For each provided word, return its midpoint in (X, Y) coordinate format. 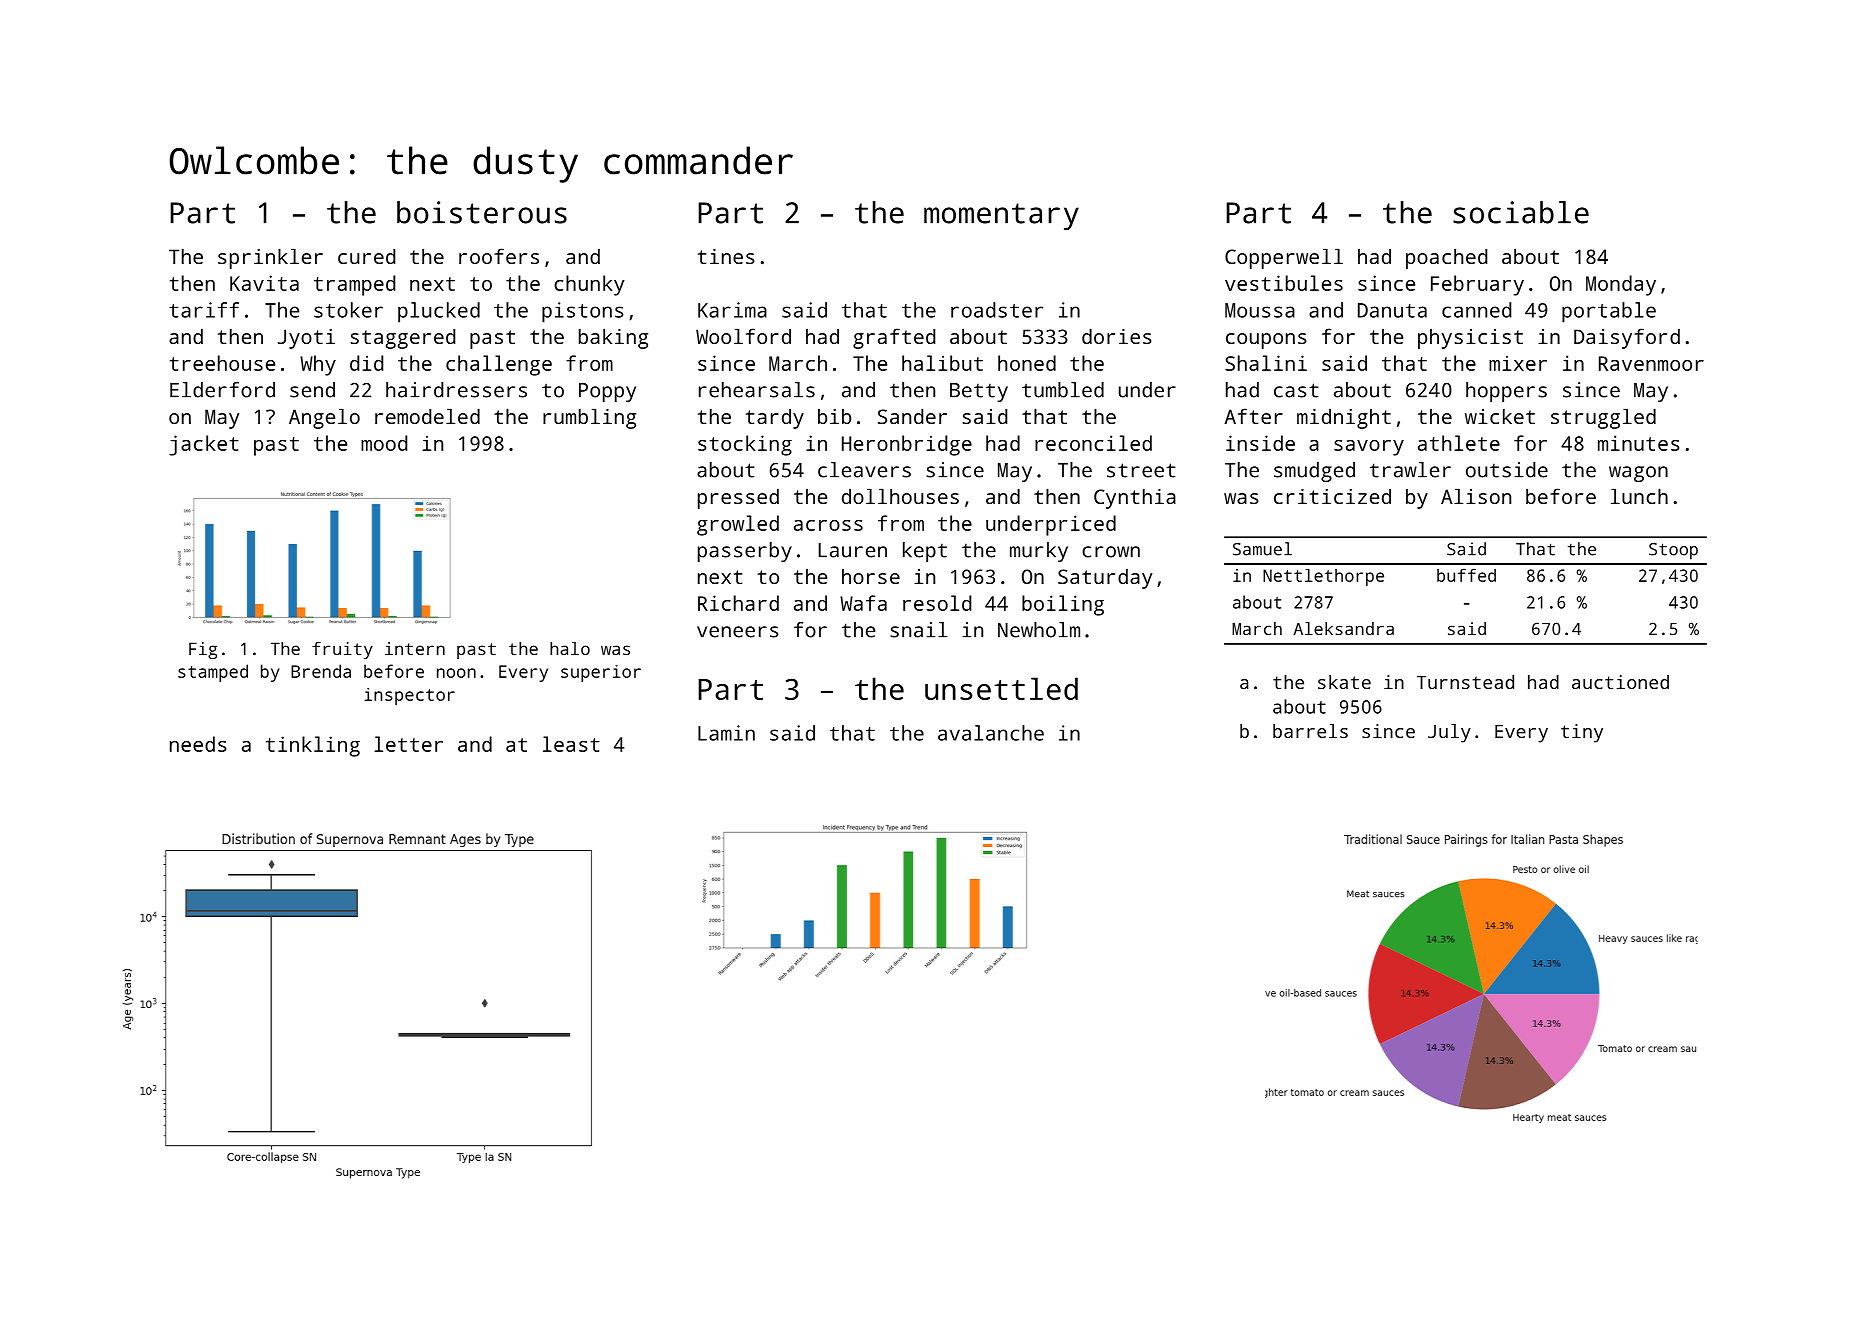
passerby (745, 552)
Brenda (321, 671)
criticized (1332, 496)
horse (871, 576)
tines (726, 256)
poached (1446, 259)
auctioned (1620, 682)
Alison (1476, 496)
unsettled (1001, 688)
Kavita (264, 283)
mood (384, 443)
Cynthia (1135, 499)
